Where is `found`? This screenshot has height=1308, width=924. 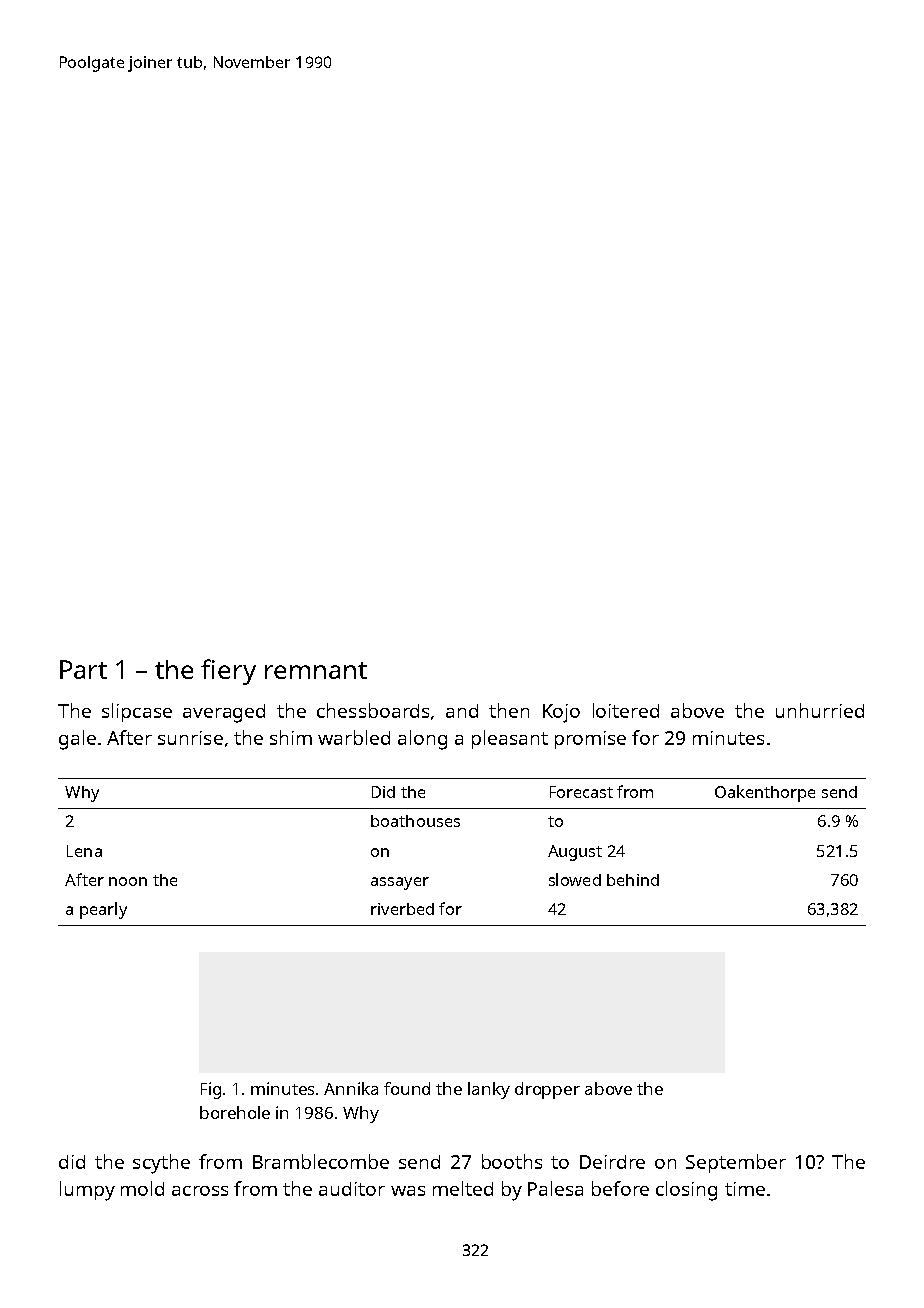
found is located at coordinates (407, 1088).
